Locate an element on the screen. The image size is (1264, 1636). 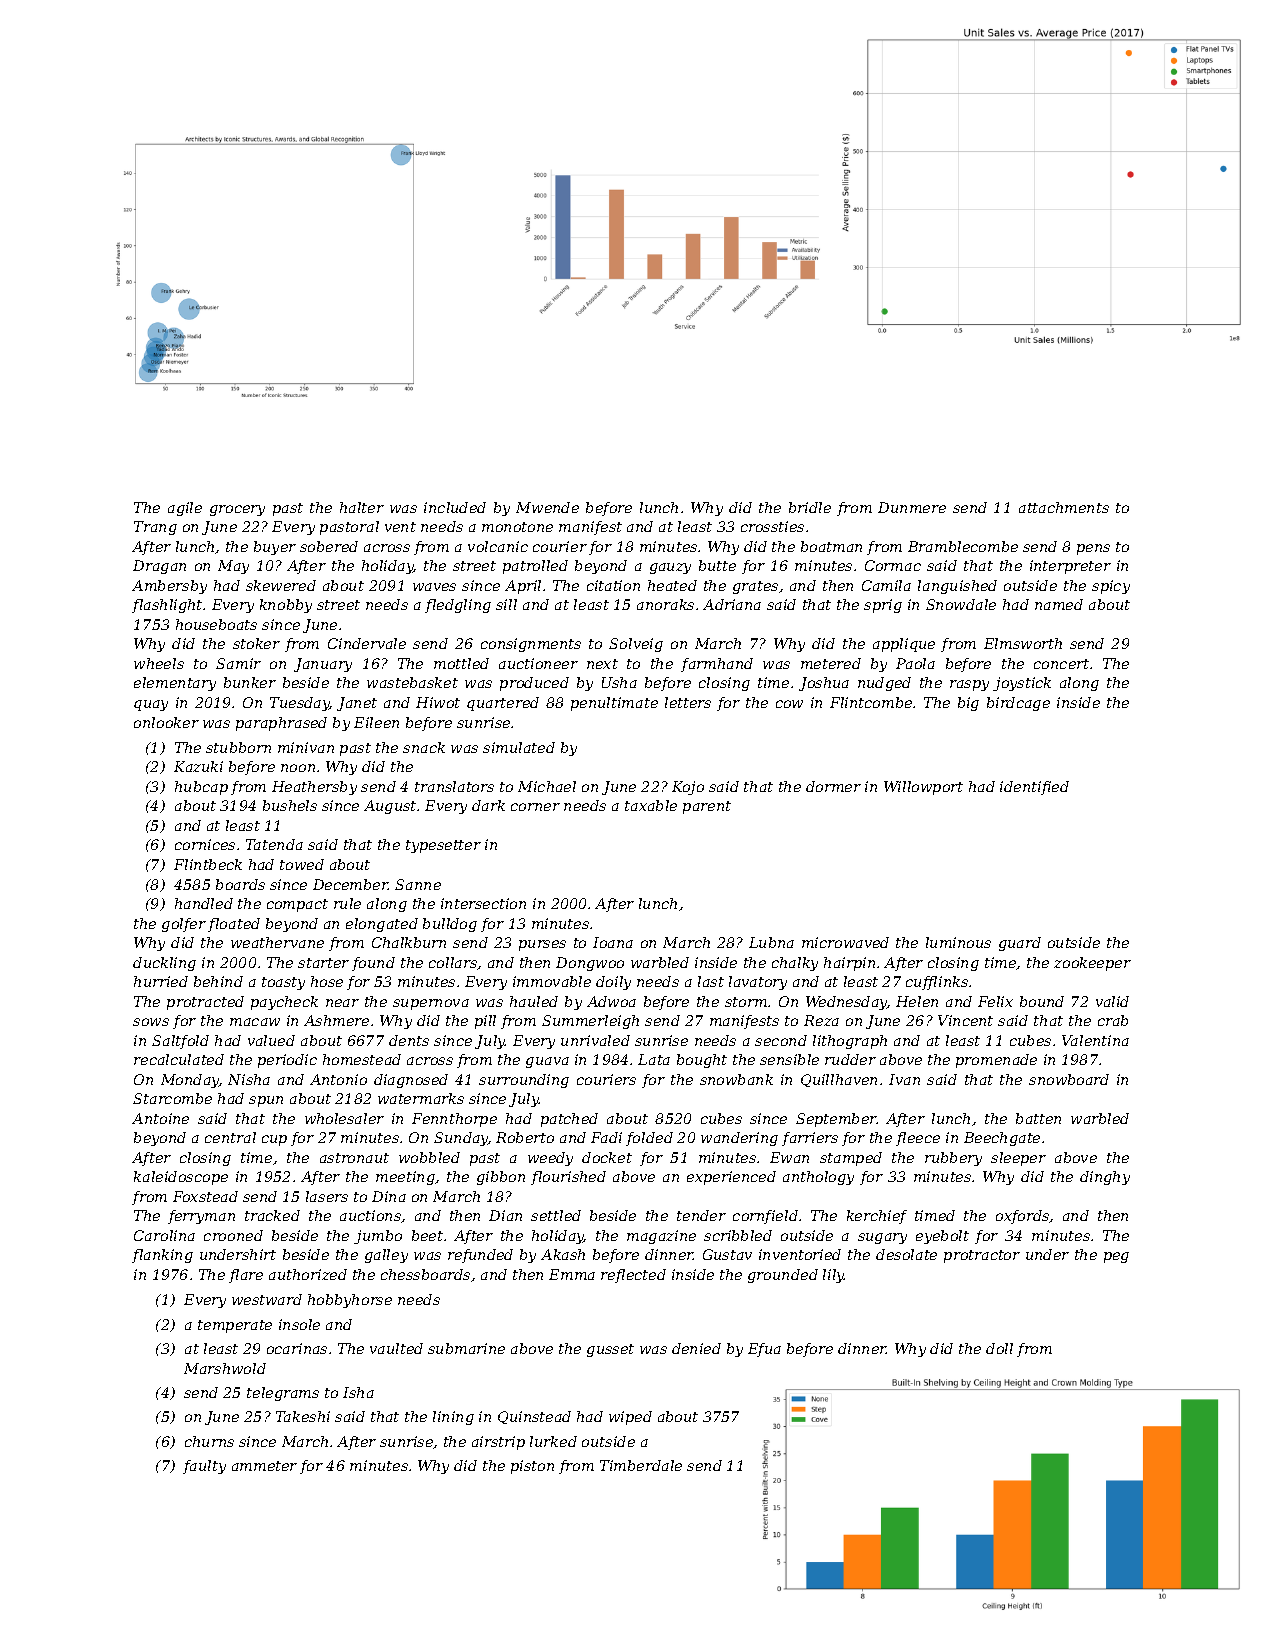
houseboats is located at coordinates (216, 624).
